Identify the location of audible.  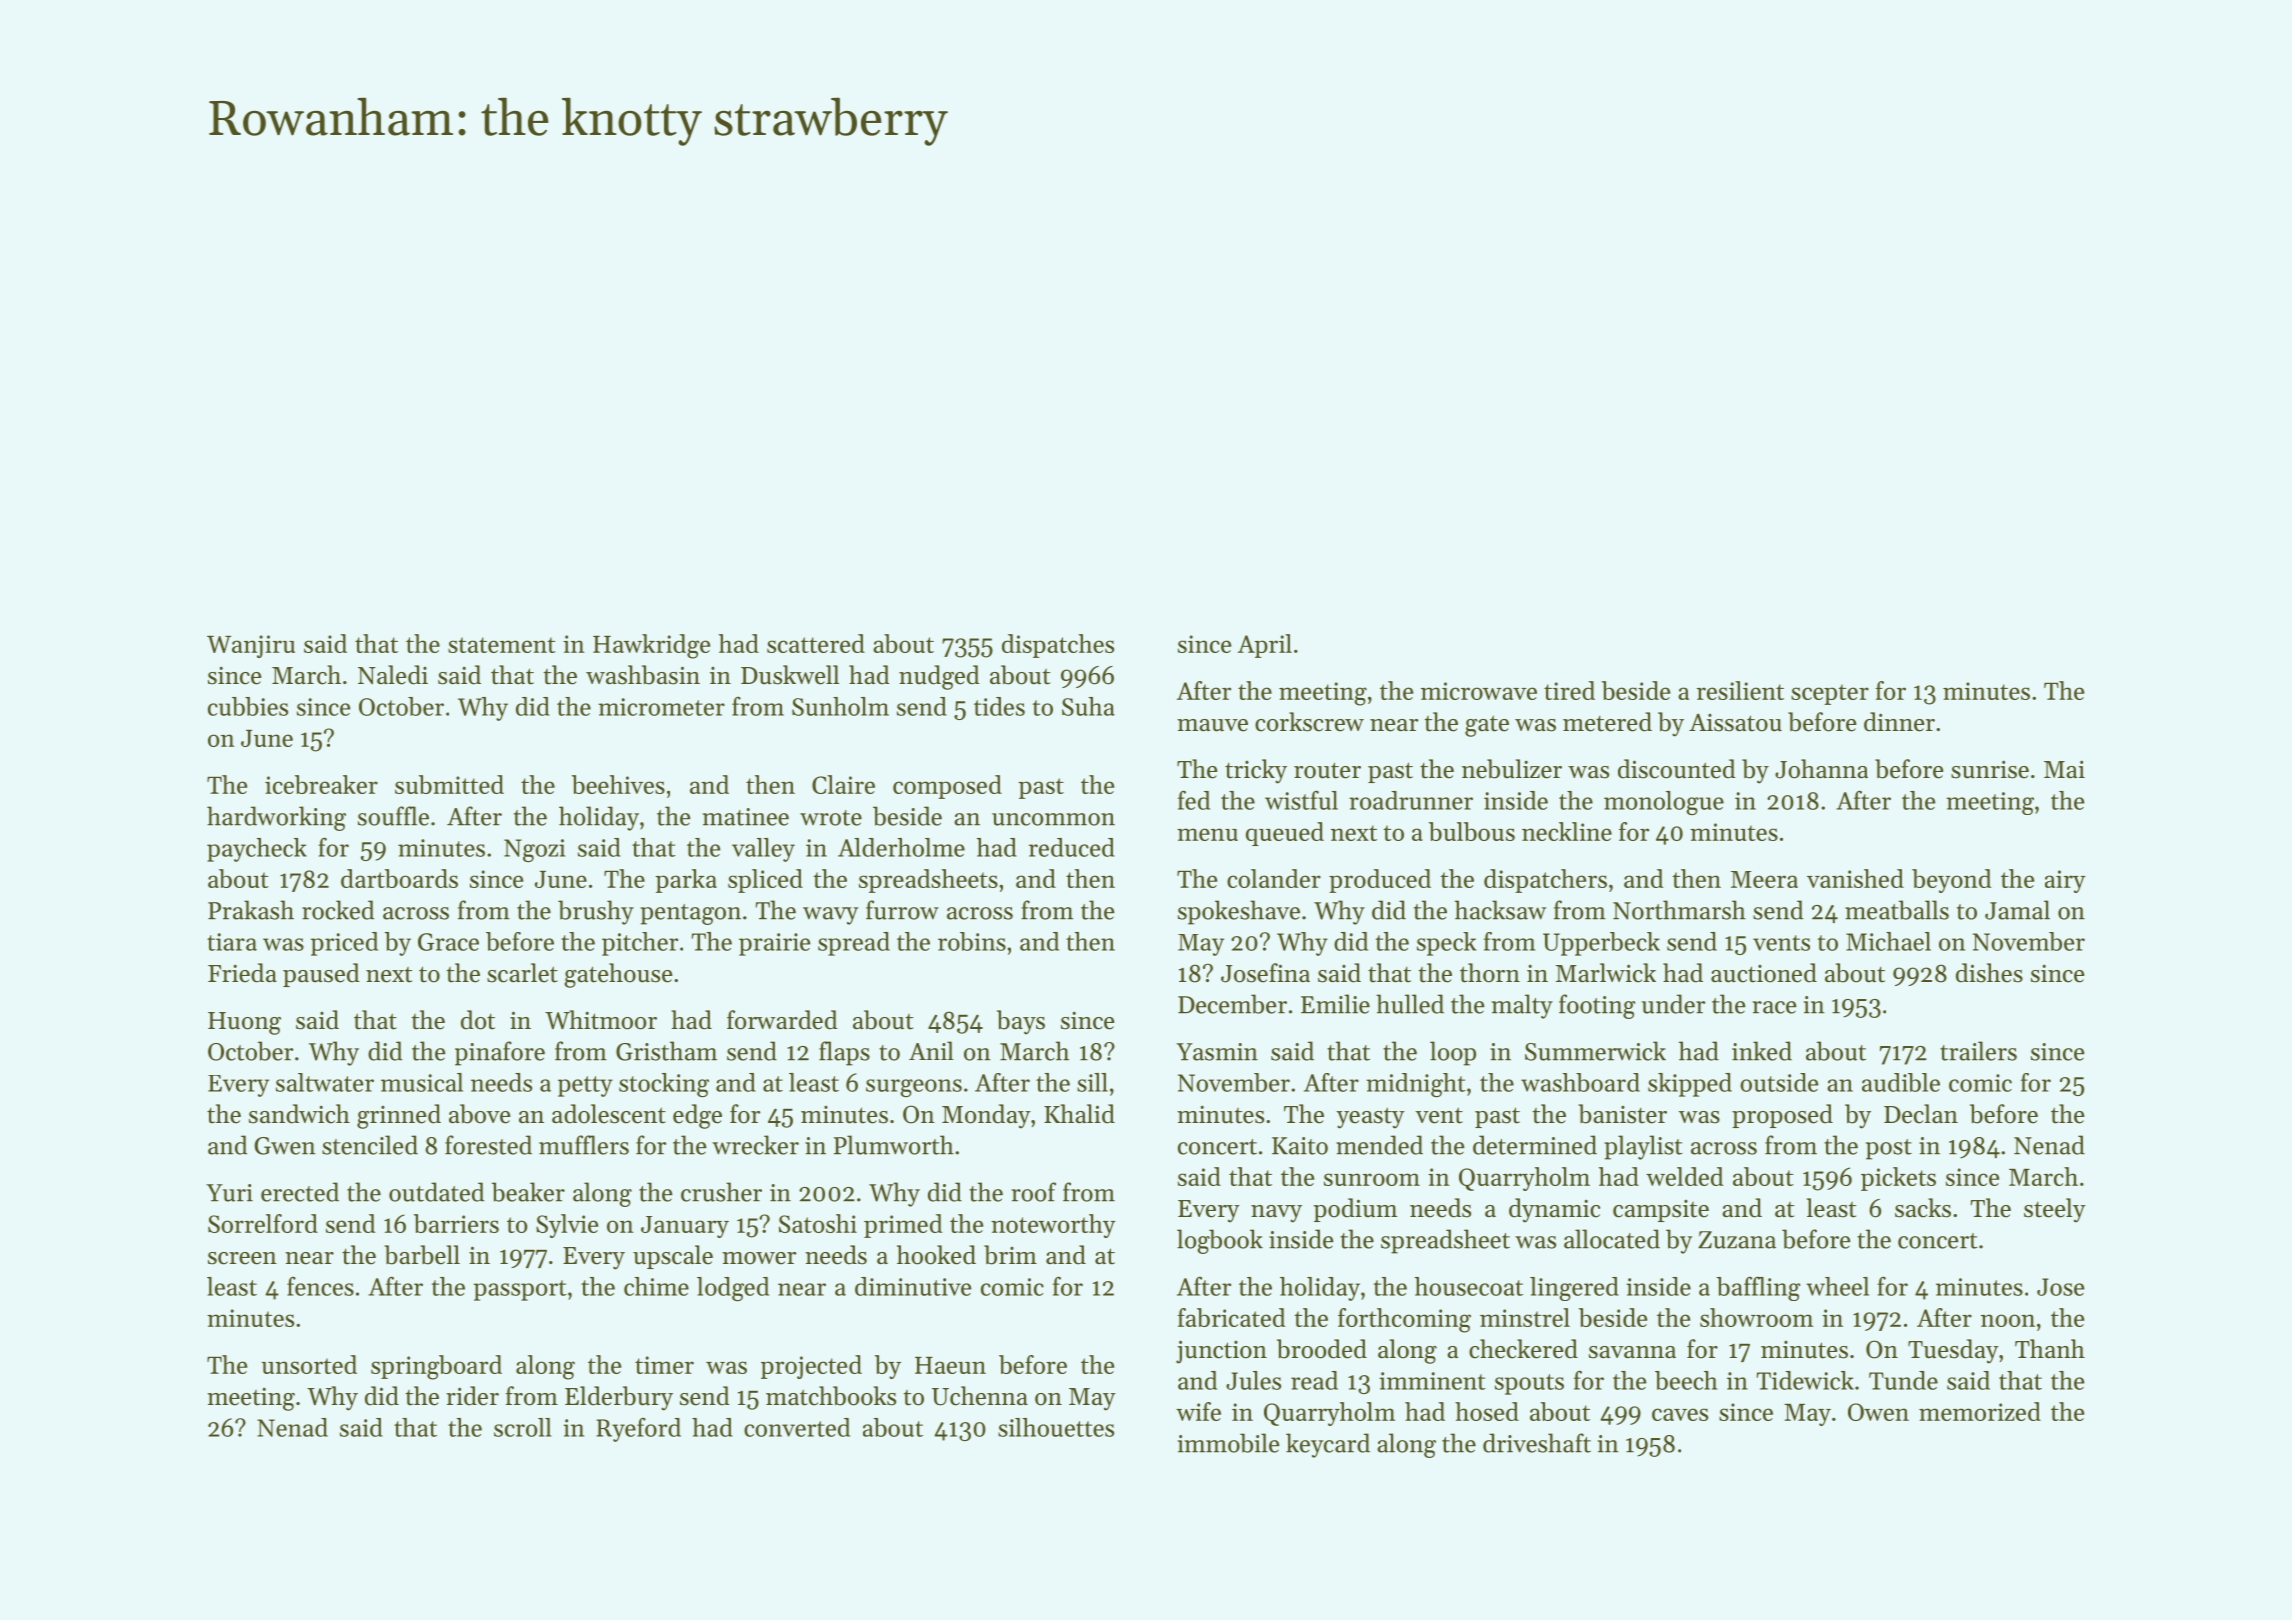
(1901, 1082).
